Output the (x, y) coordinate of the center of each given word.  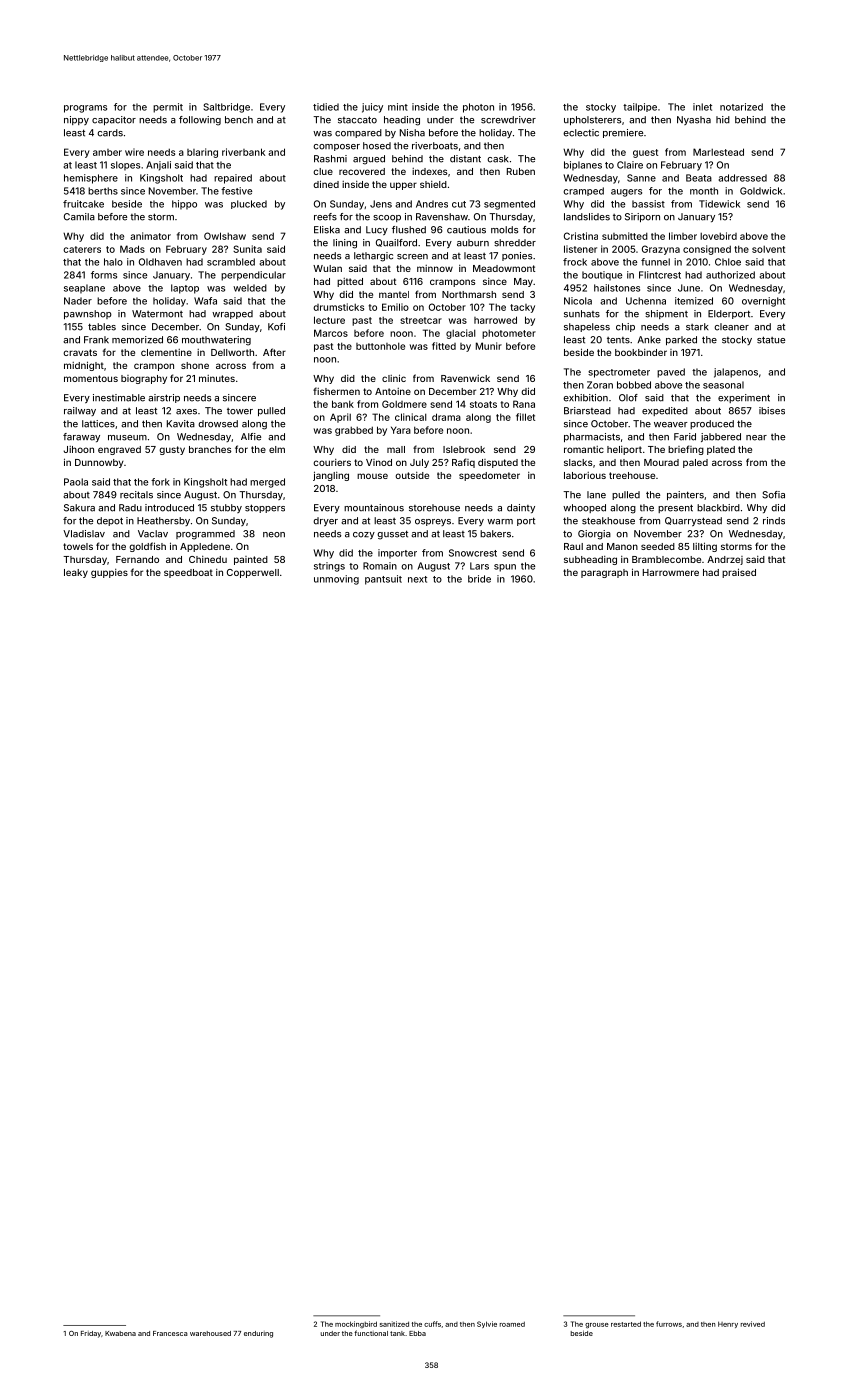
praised (739, 573)
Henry (728, 1324)
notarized (741, 107)
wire (134, 152)
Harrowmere (671, 572)
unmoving (336, 580)
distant (465, 159)
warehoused (210, 1333)
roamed (512, 1324)
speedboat (188, 573)
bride (479, 579)
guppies (109, 573)
